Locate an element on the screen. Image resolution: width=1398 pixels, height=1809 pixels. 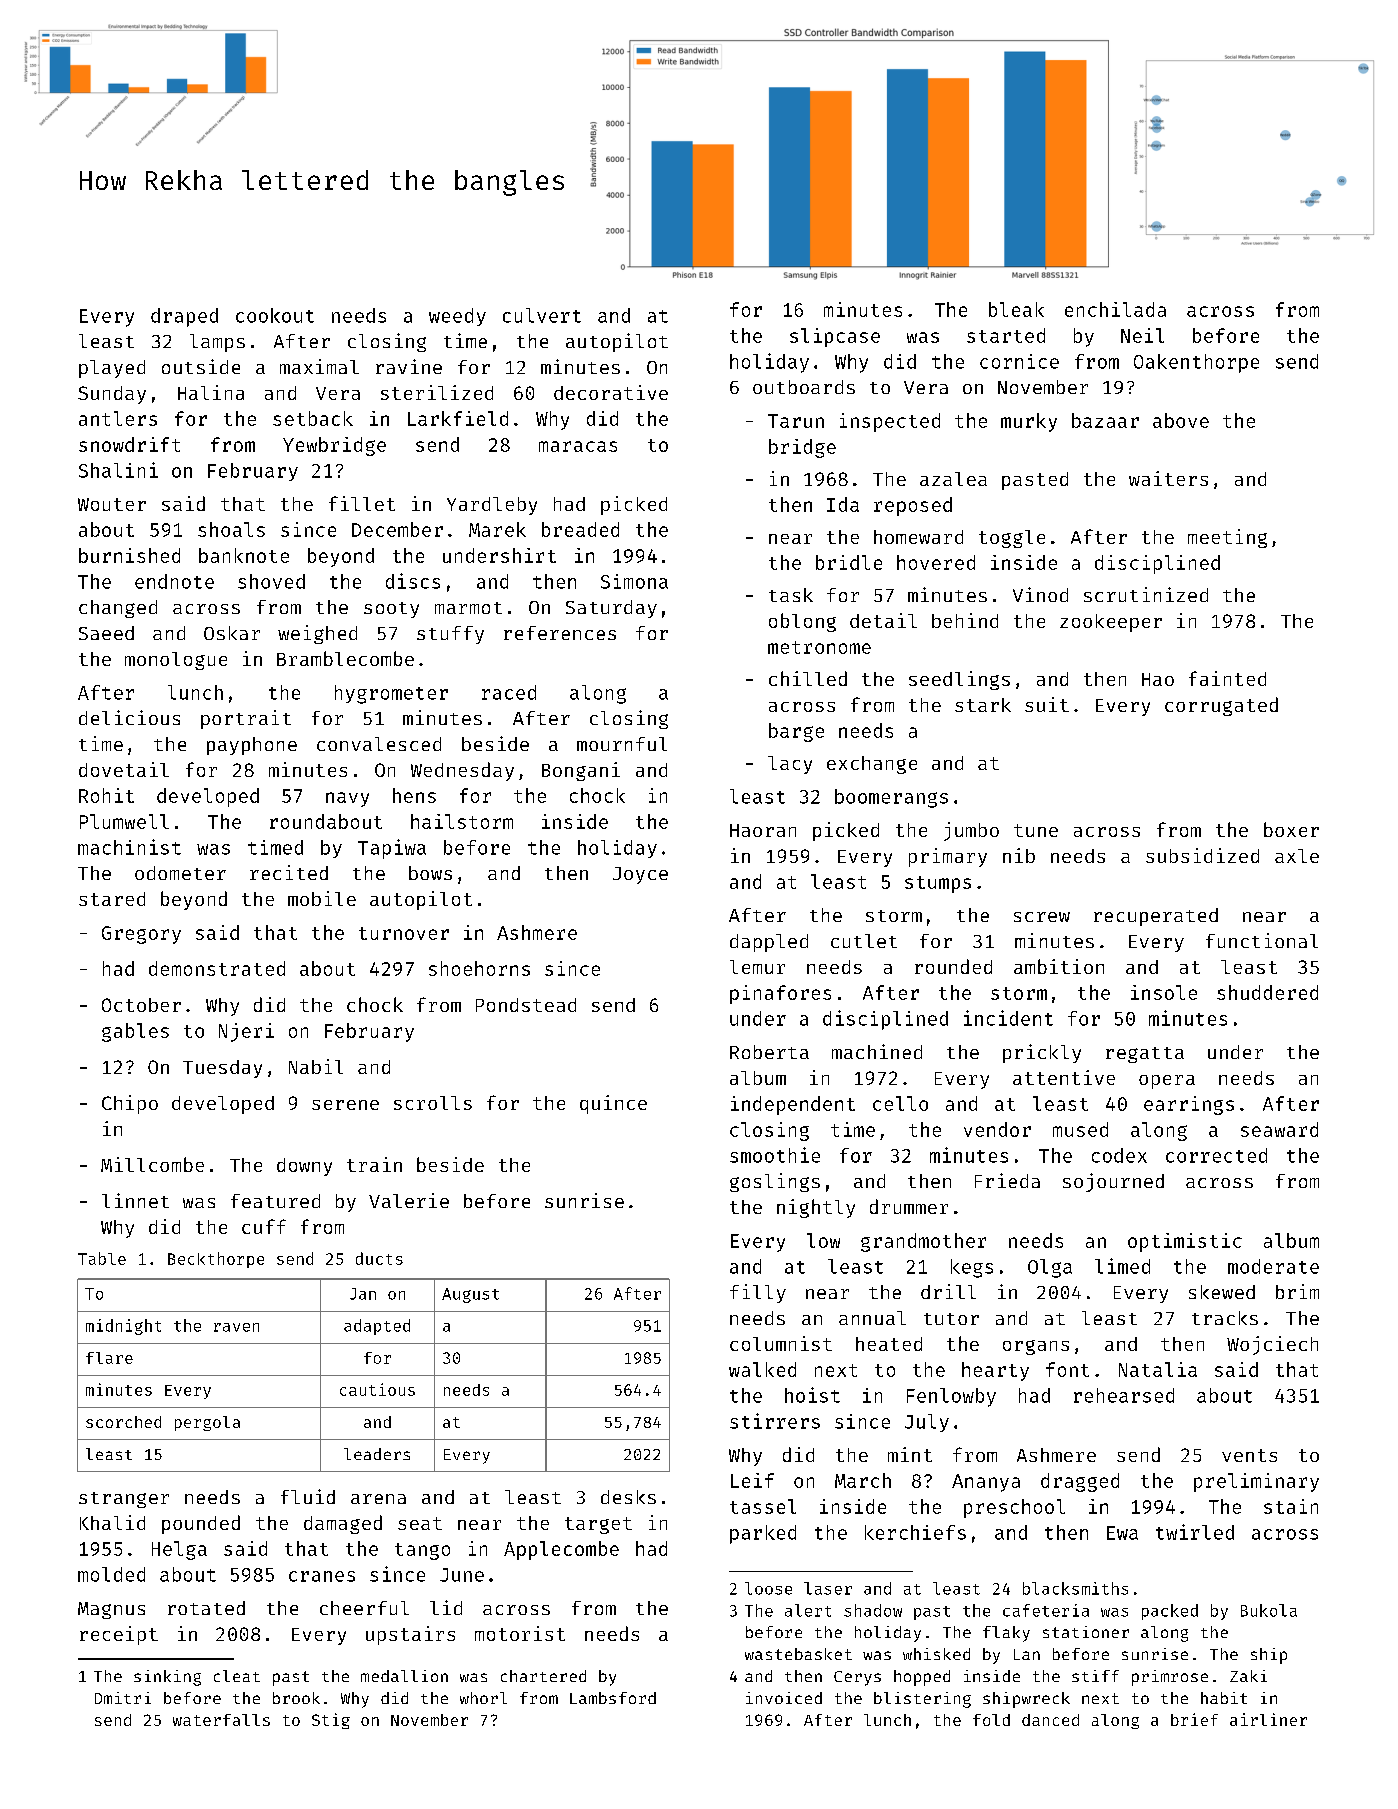
grandmother is located at coordinates (923, 1242).
